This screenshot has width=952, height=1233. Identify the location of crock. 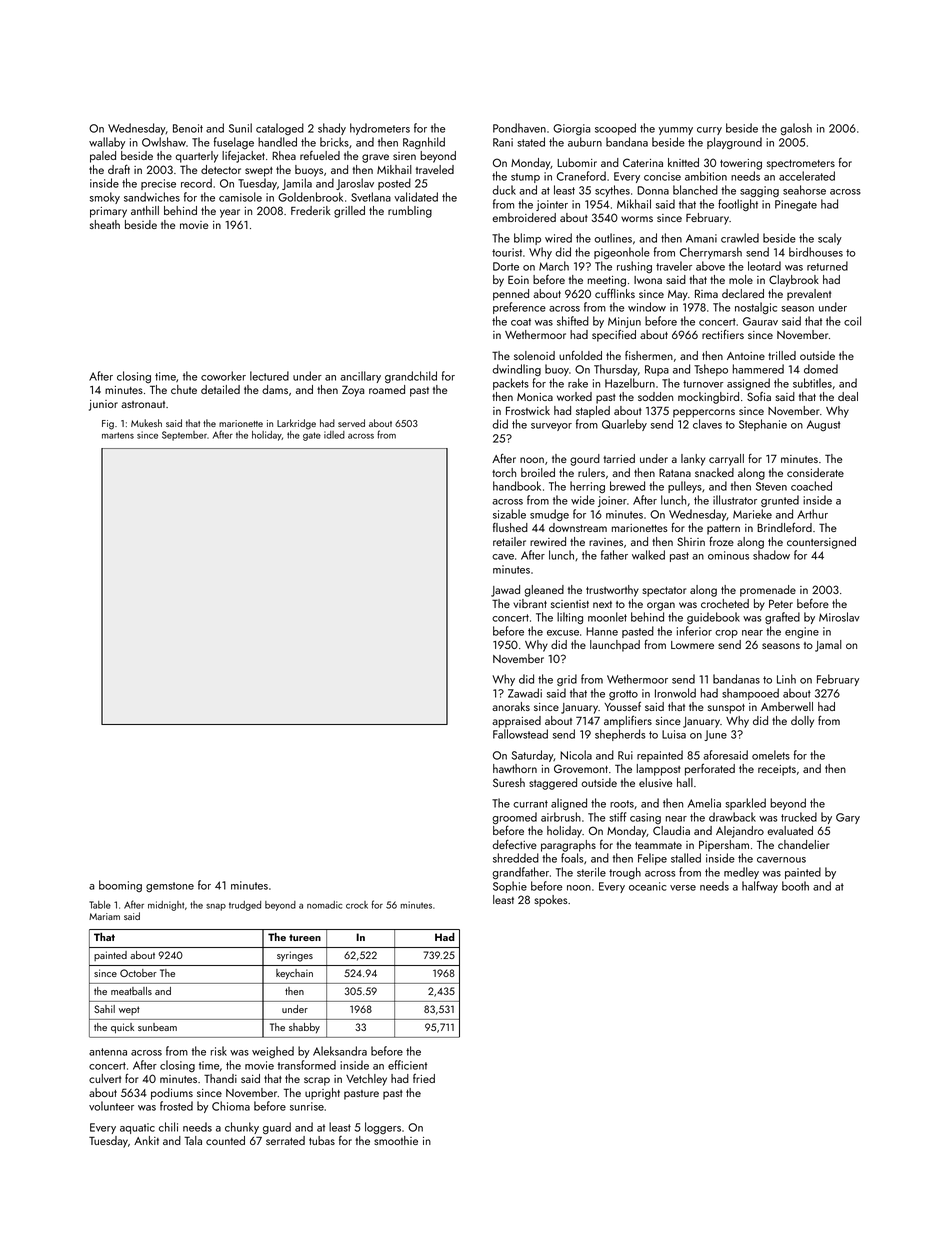
(357, 905).
